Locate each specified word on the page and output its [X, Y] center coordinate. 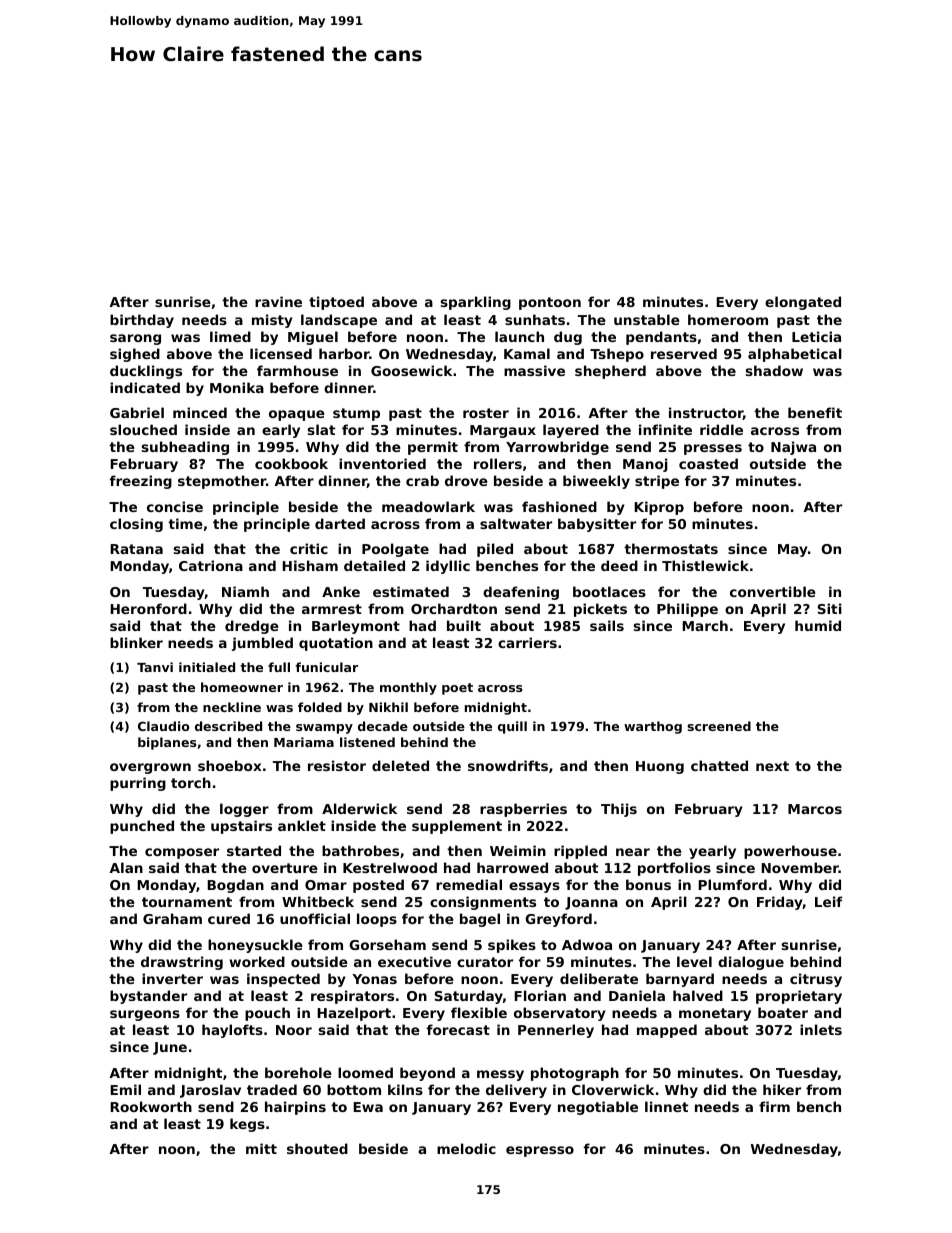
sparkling [476, 303]
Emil [125, 1089]
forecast [458, 1029]
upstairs [241, 827]
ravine [278, 301]
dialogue [751, 963]
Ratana [136, 549]
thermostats [671, 548]
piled [495, 550]
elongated [803, 303]
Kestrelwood [390, 867]
